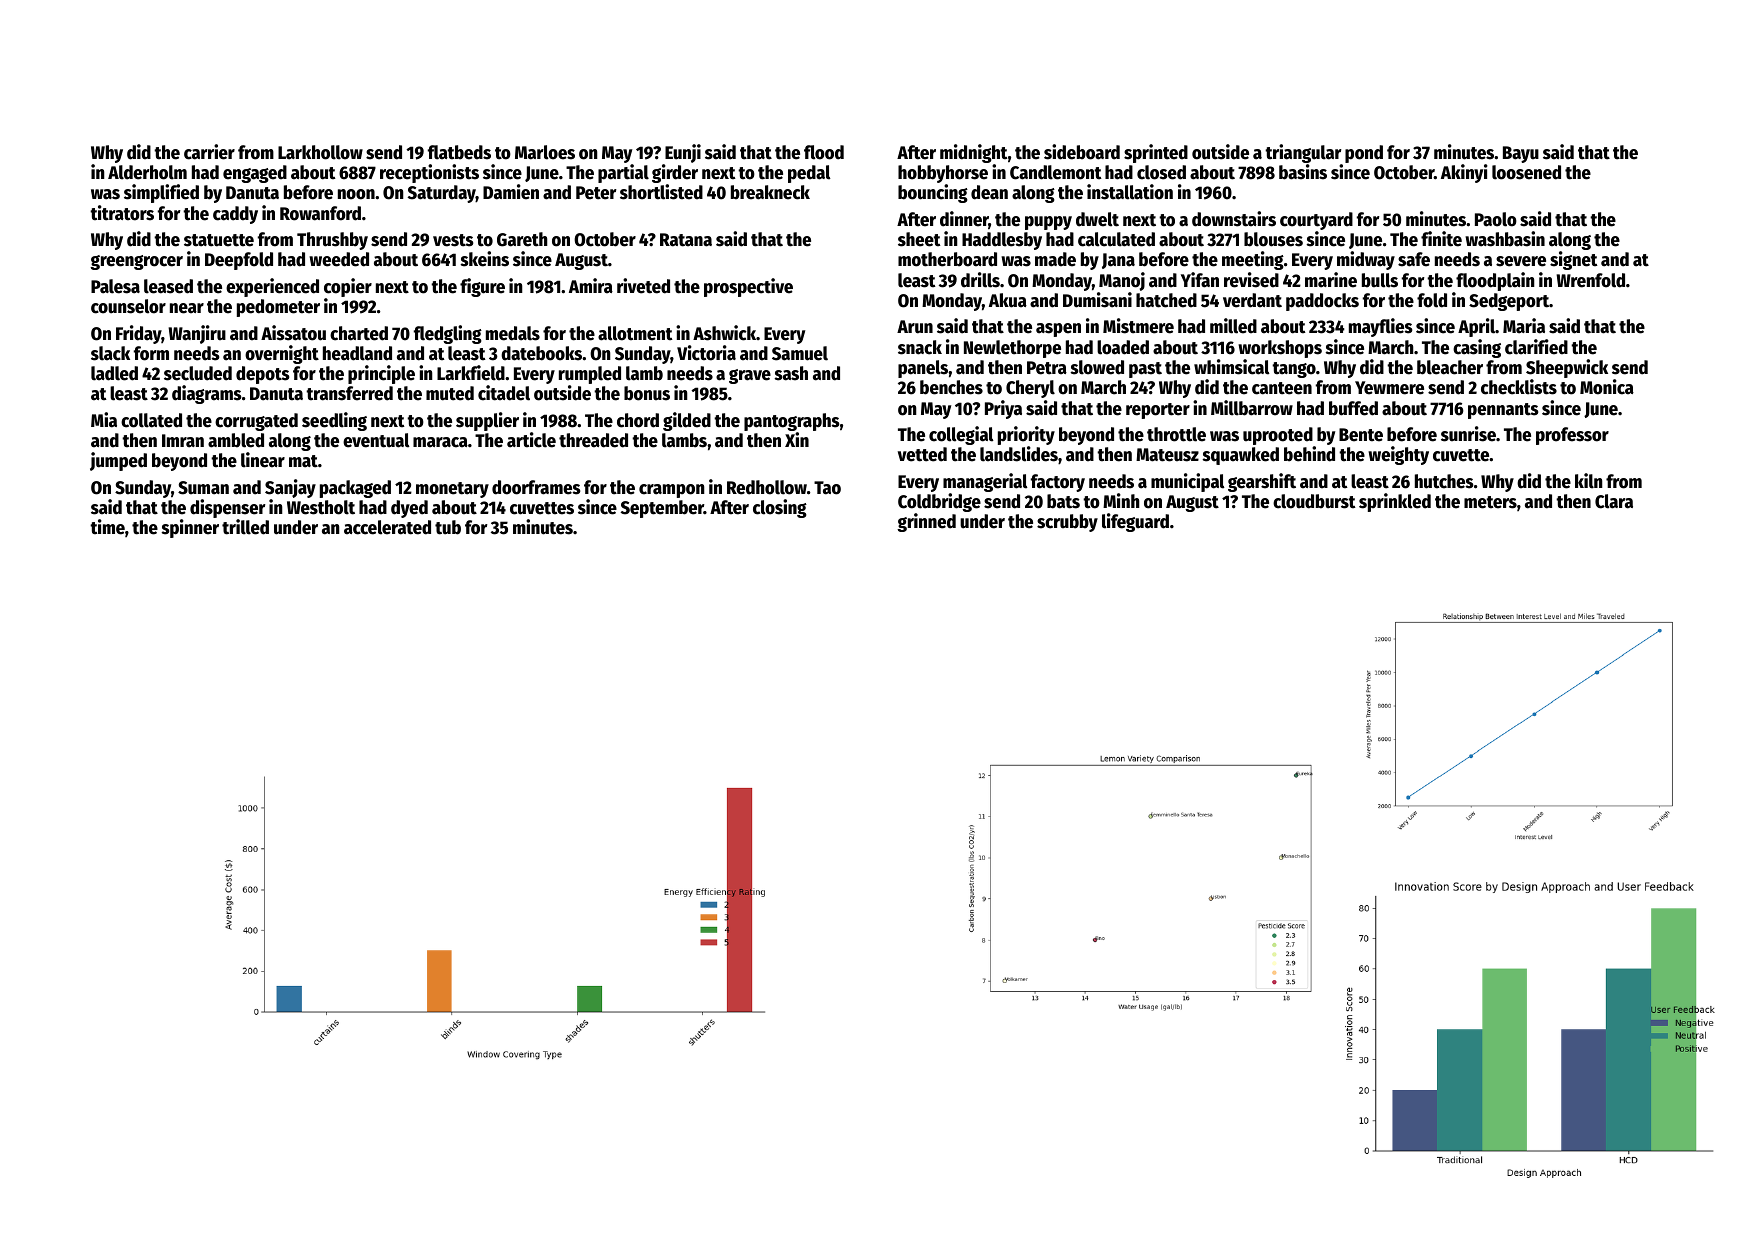 The width and height of the screenshot is (1744, 1233). Describe the element at coordinates (1364, 154) in the screenshot. I see `pond` at that location.
